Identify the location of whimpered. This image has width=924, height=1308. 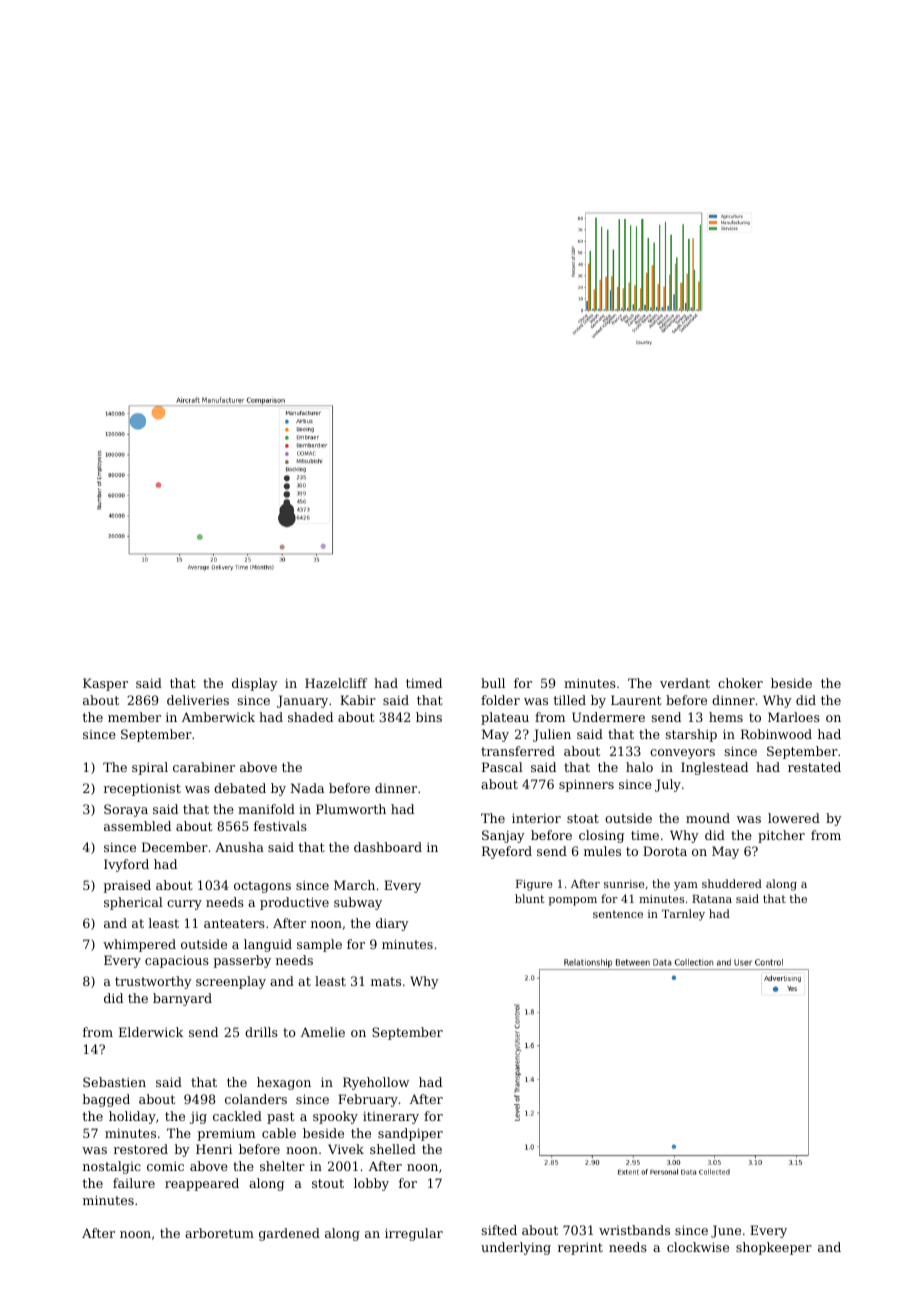
(139, 945).
